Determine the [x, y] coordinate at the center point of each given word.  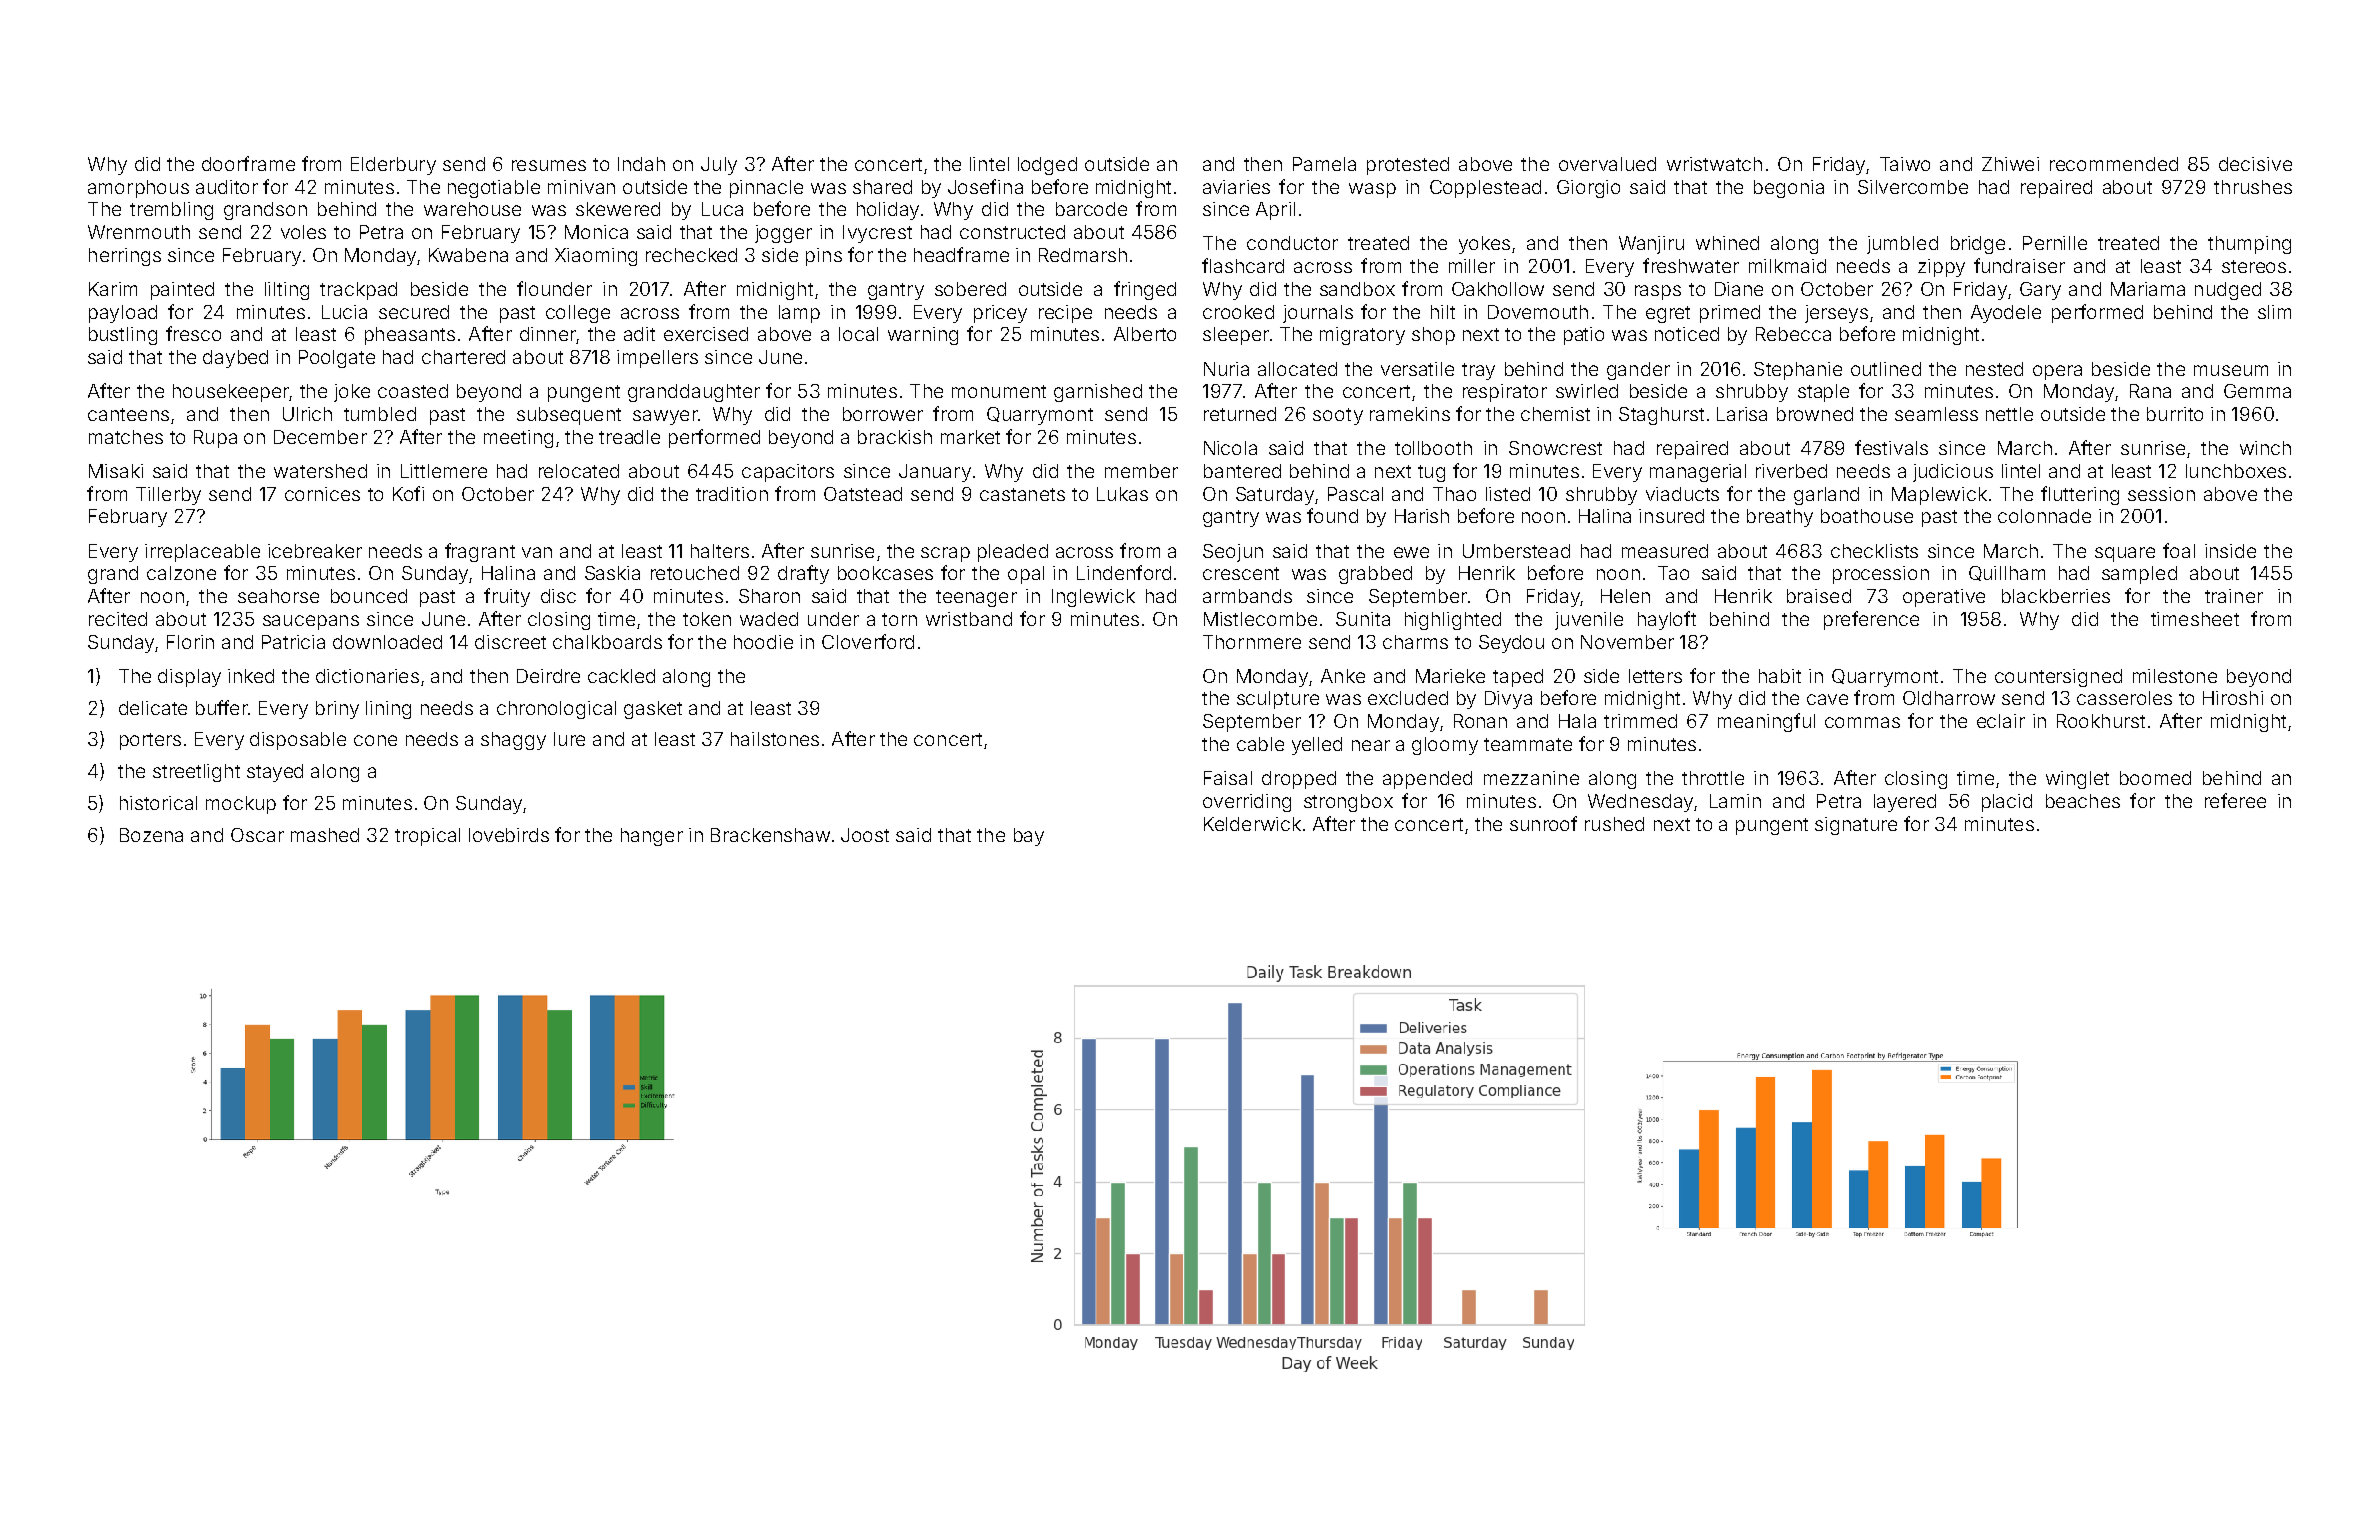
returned [1240, 414]
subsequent [569, 416]
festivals [1891, 447]
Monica [596, 232]
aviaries [1236, 187]
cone [375, 740]
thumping [2249, 245]
